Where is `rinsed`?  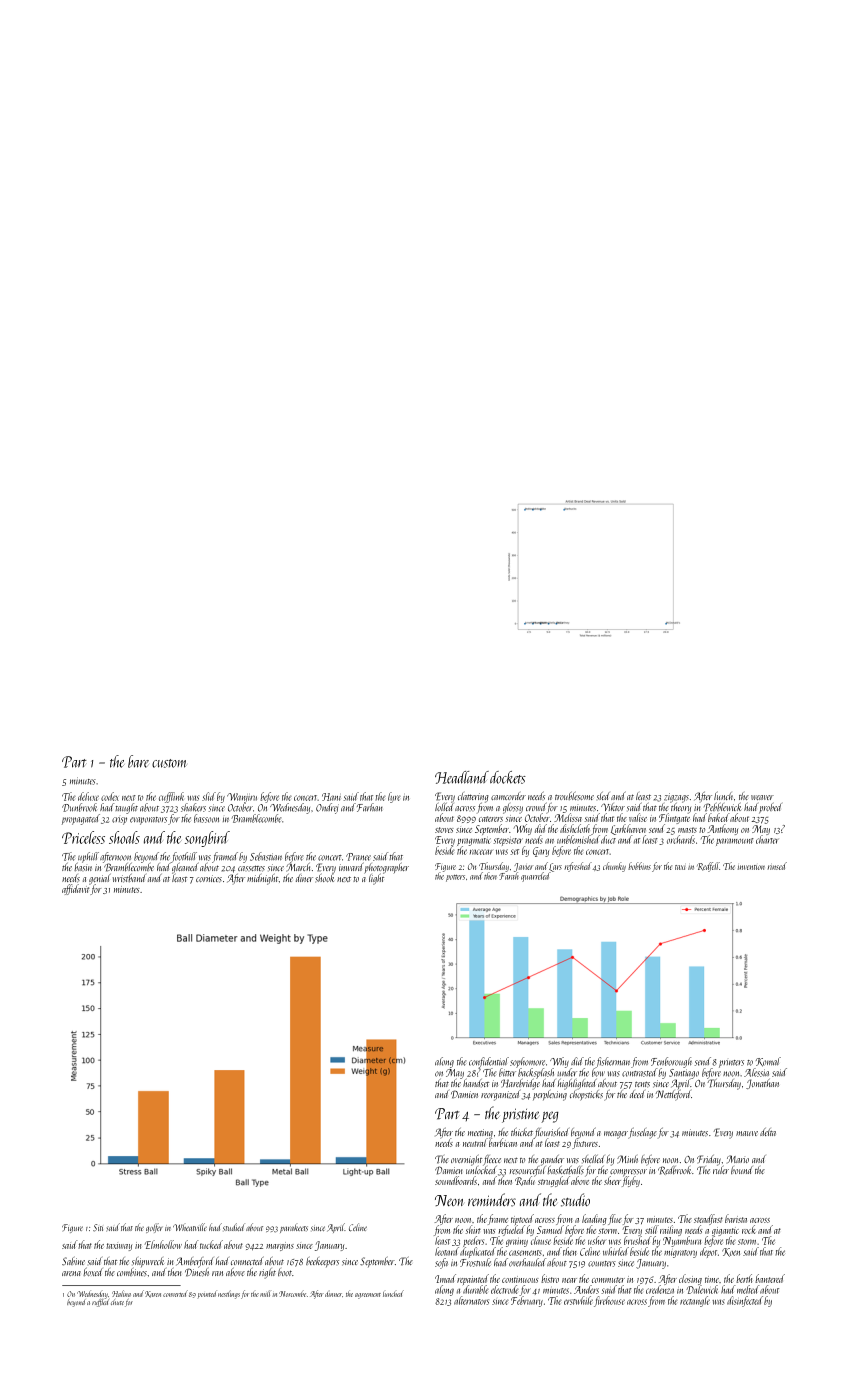 rinsed is located at coordinates (777, 866).
